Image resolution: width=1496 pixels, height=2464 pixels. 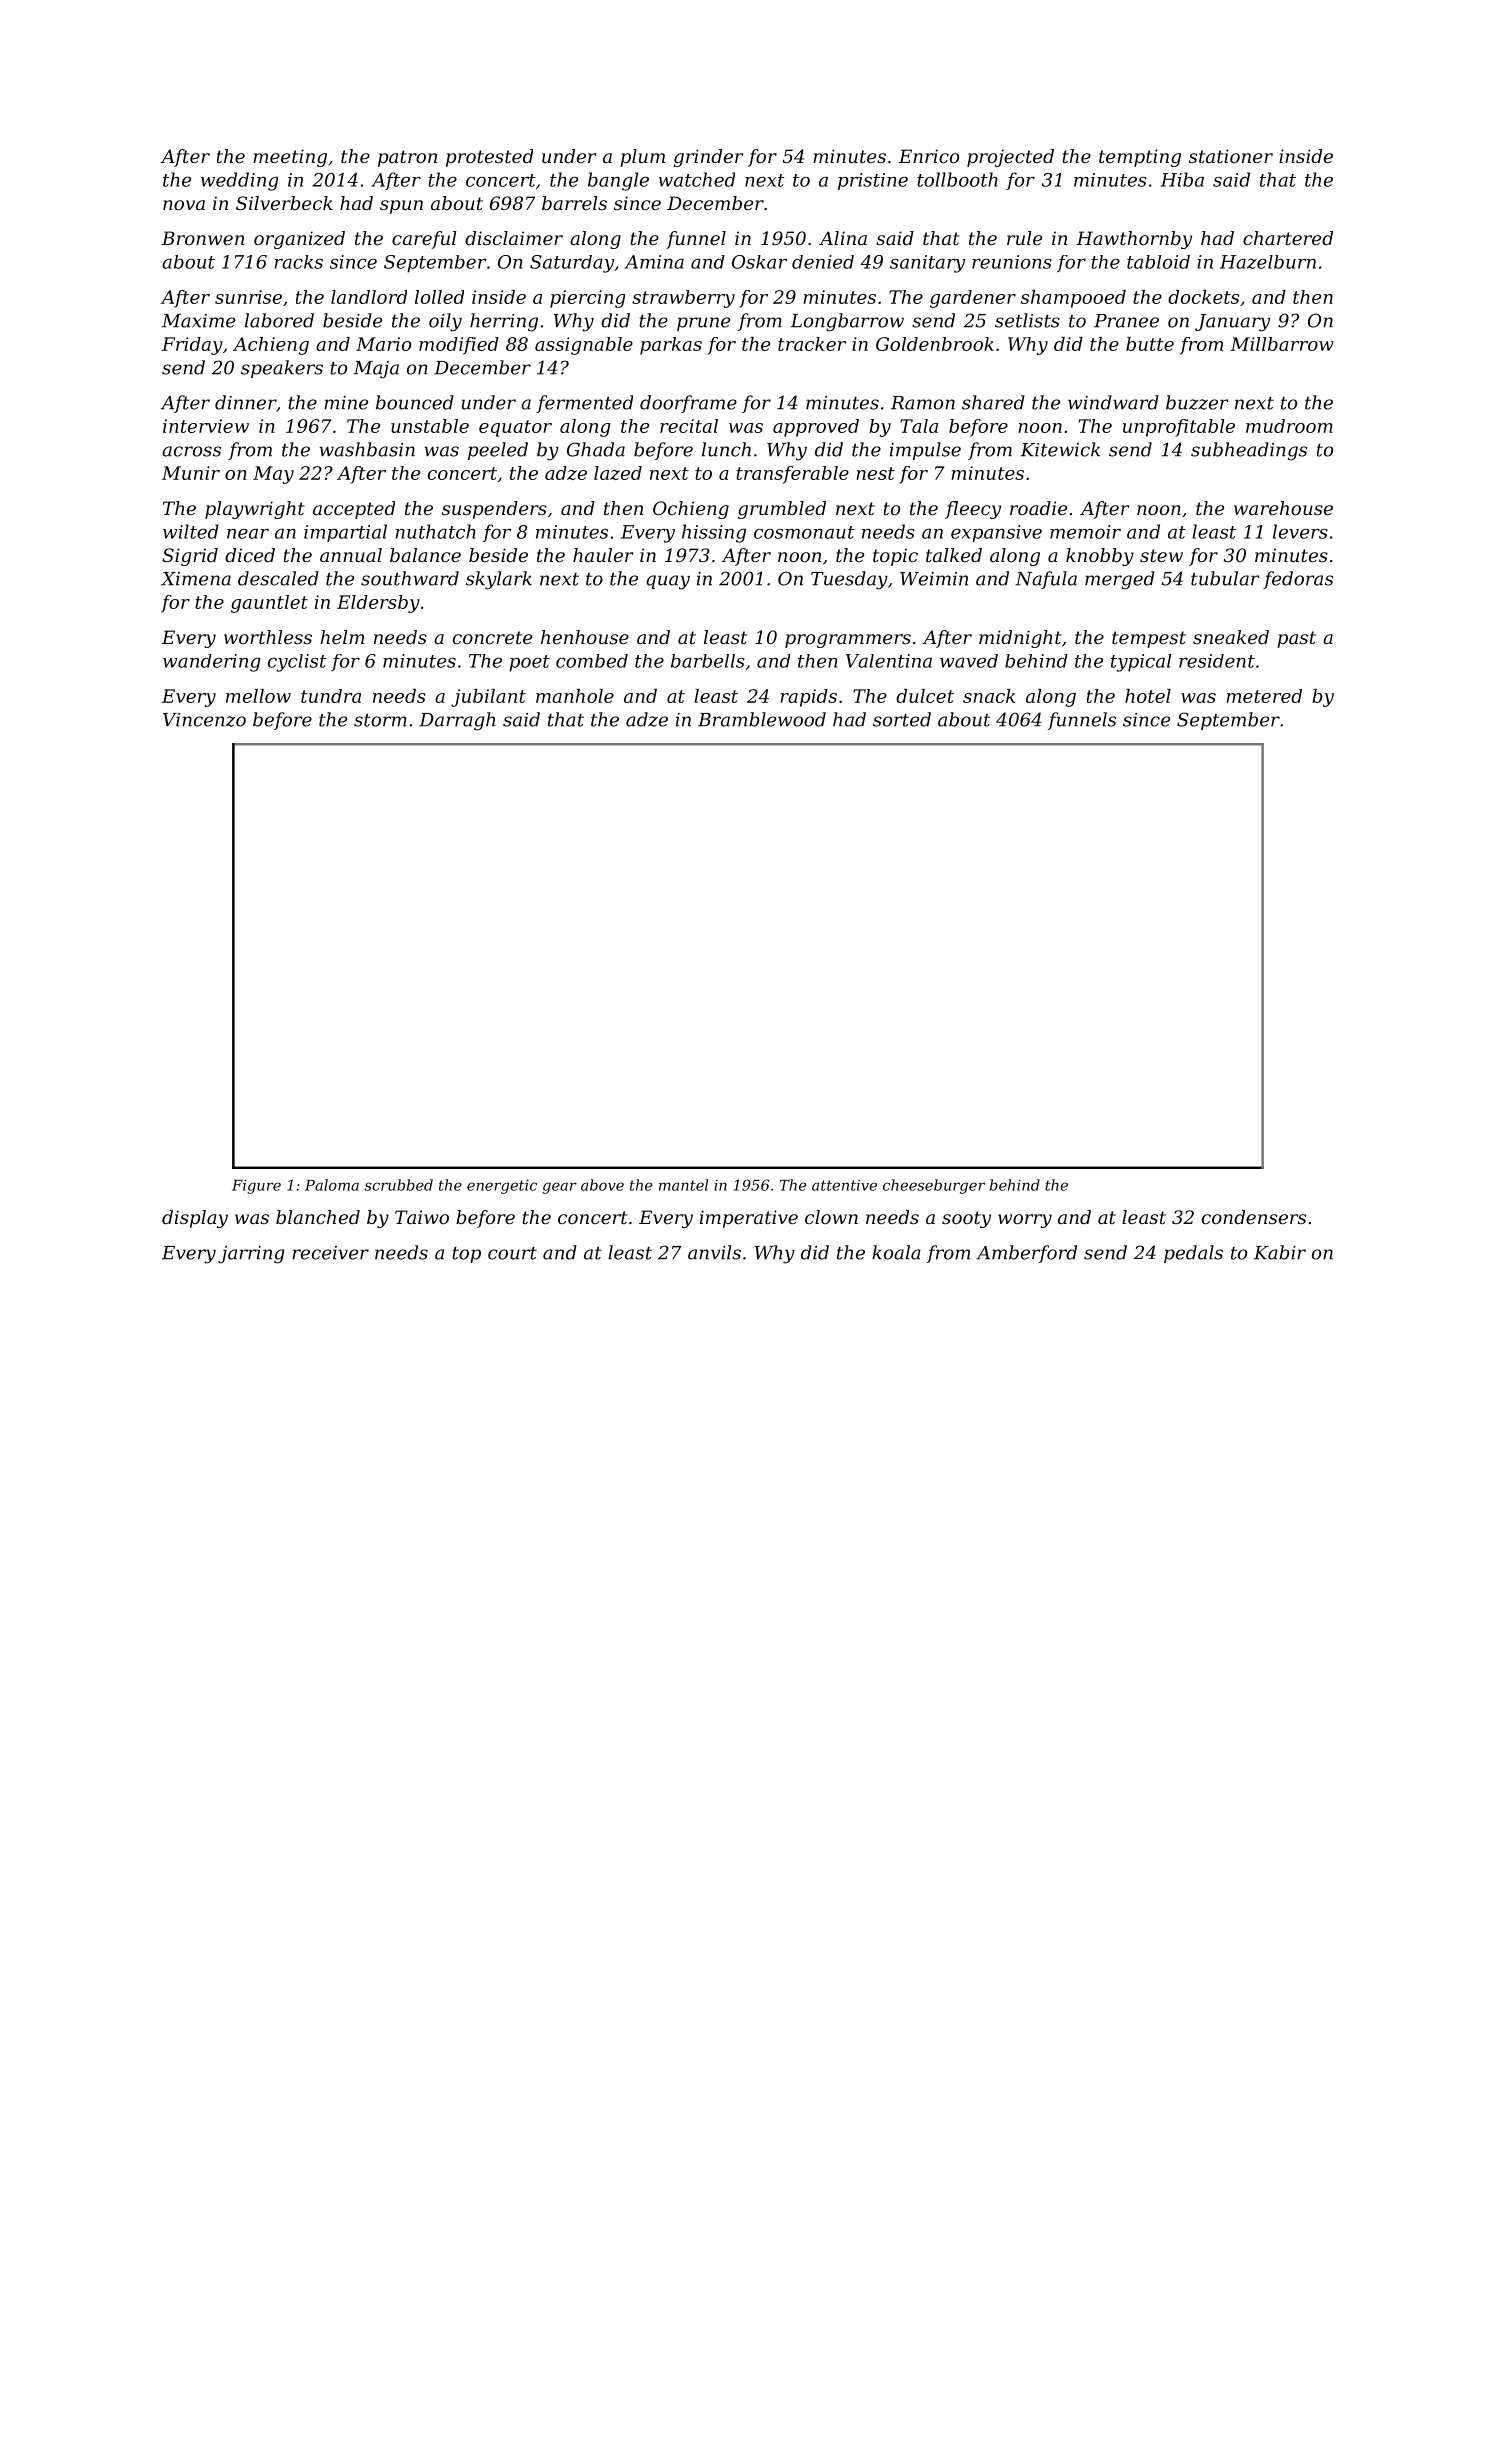 I want to click on Figure, so click(x=256, y=1187).
